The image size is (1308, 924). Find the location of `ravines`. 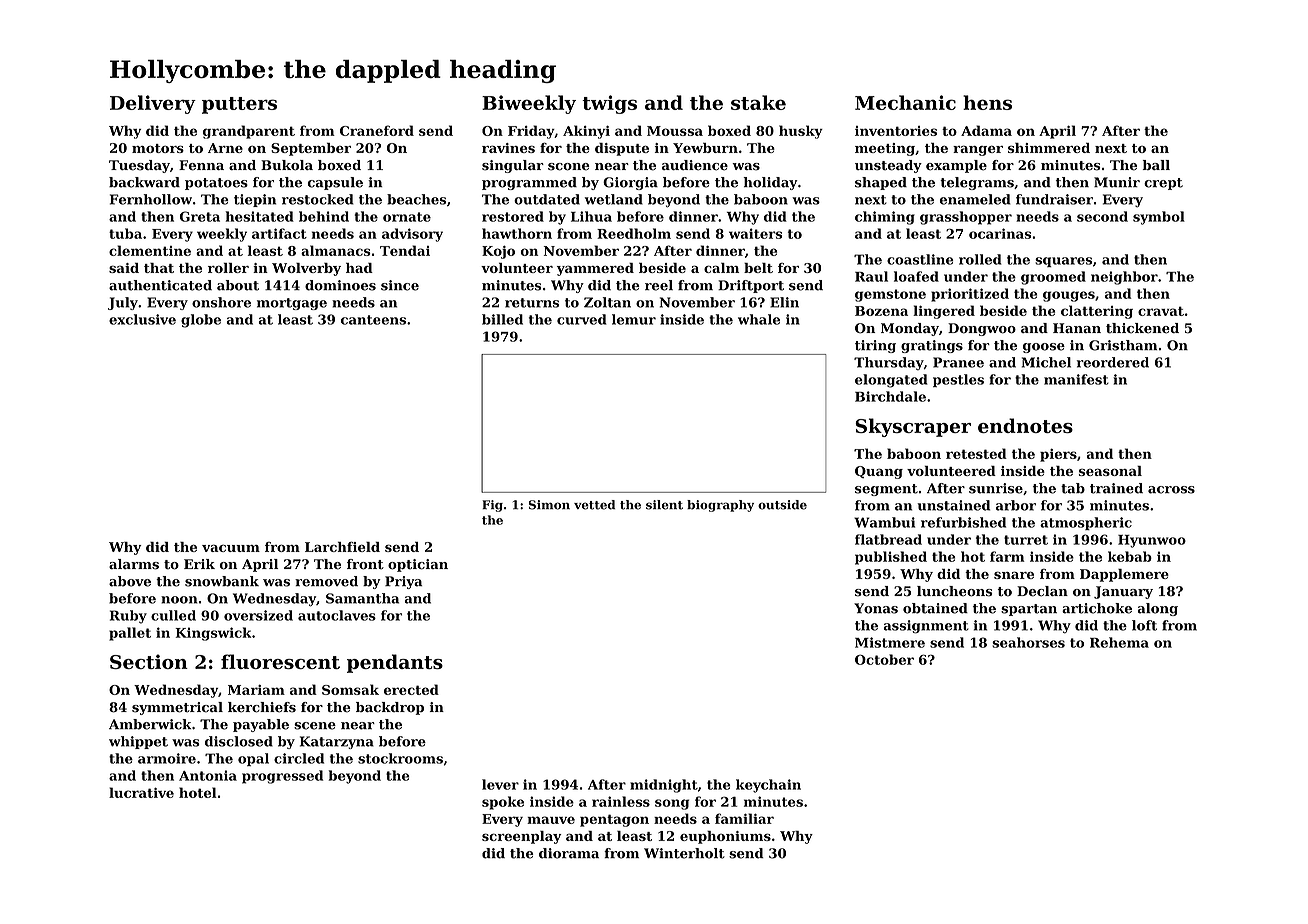

ravines is located at coordinates (508, 148).
